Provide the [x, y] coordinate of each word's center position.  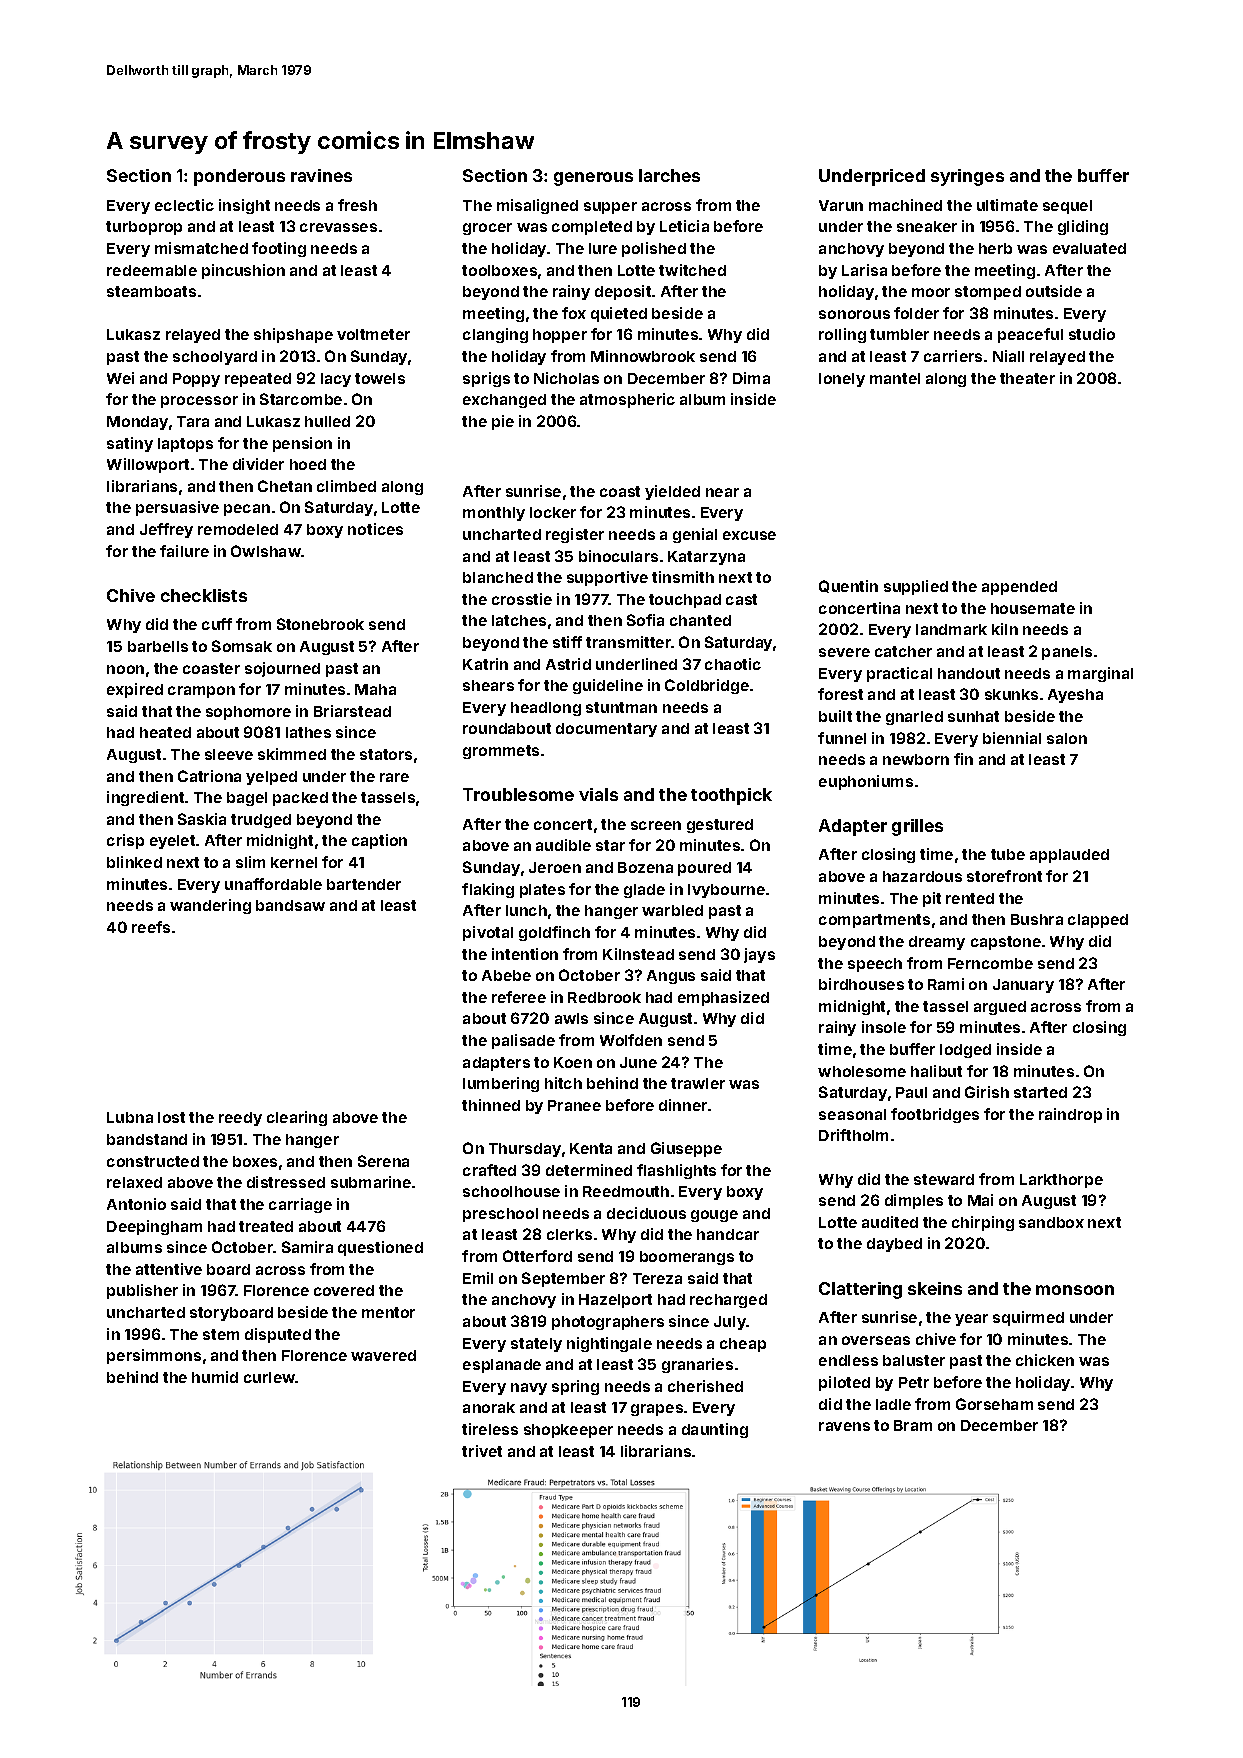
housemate [1033, 608]
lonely [842, 380]
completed [592, 228]
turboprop [144, 228]
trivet [482, 1451]
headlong [546, 709]
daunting [715, 1430]
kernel [294, 862]
